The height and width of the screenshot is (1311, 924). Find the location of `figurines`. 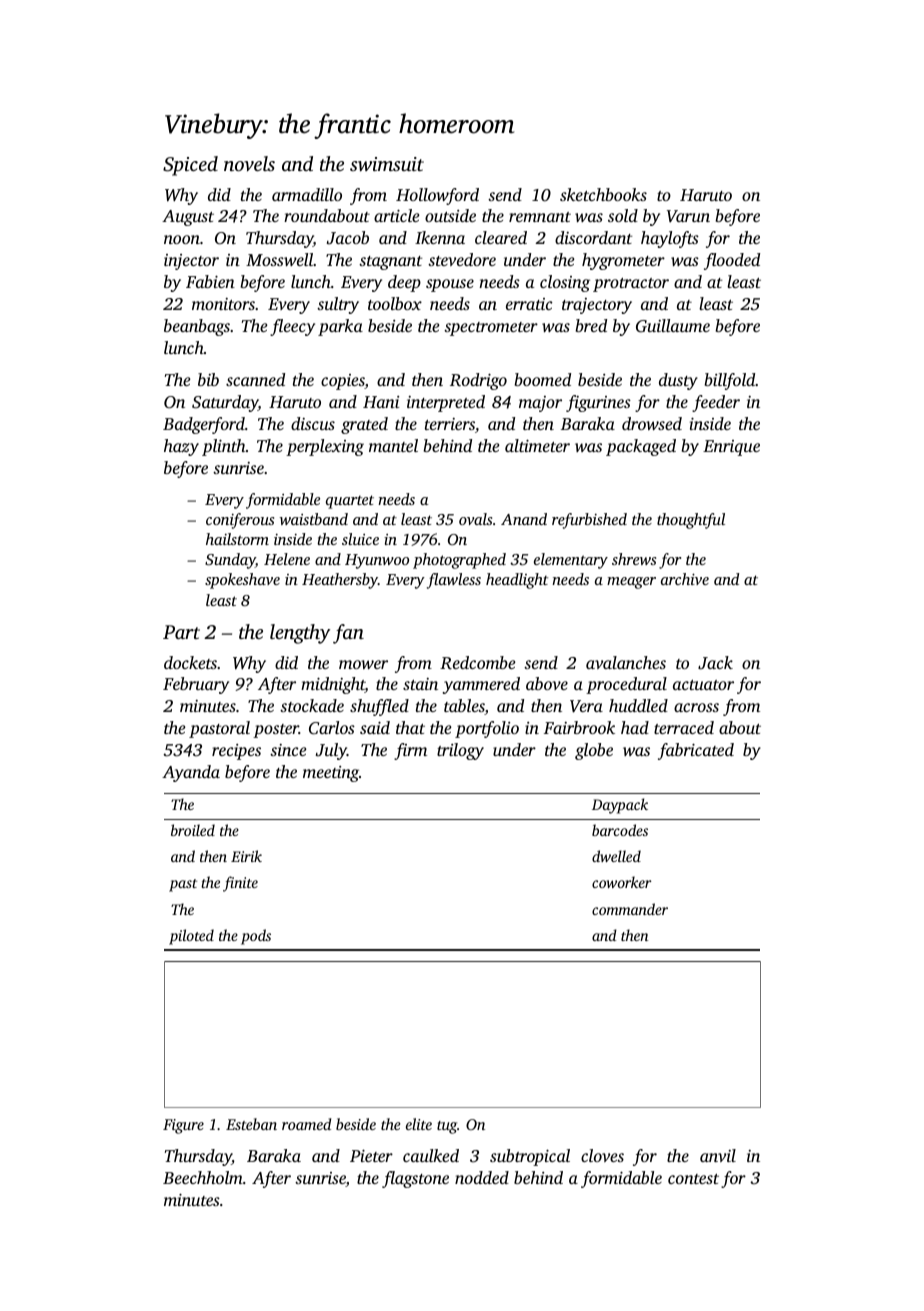

figurines is located at coordinates (598, 403).
